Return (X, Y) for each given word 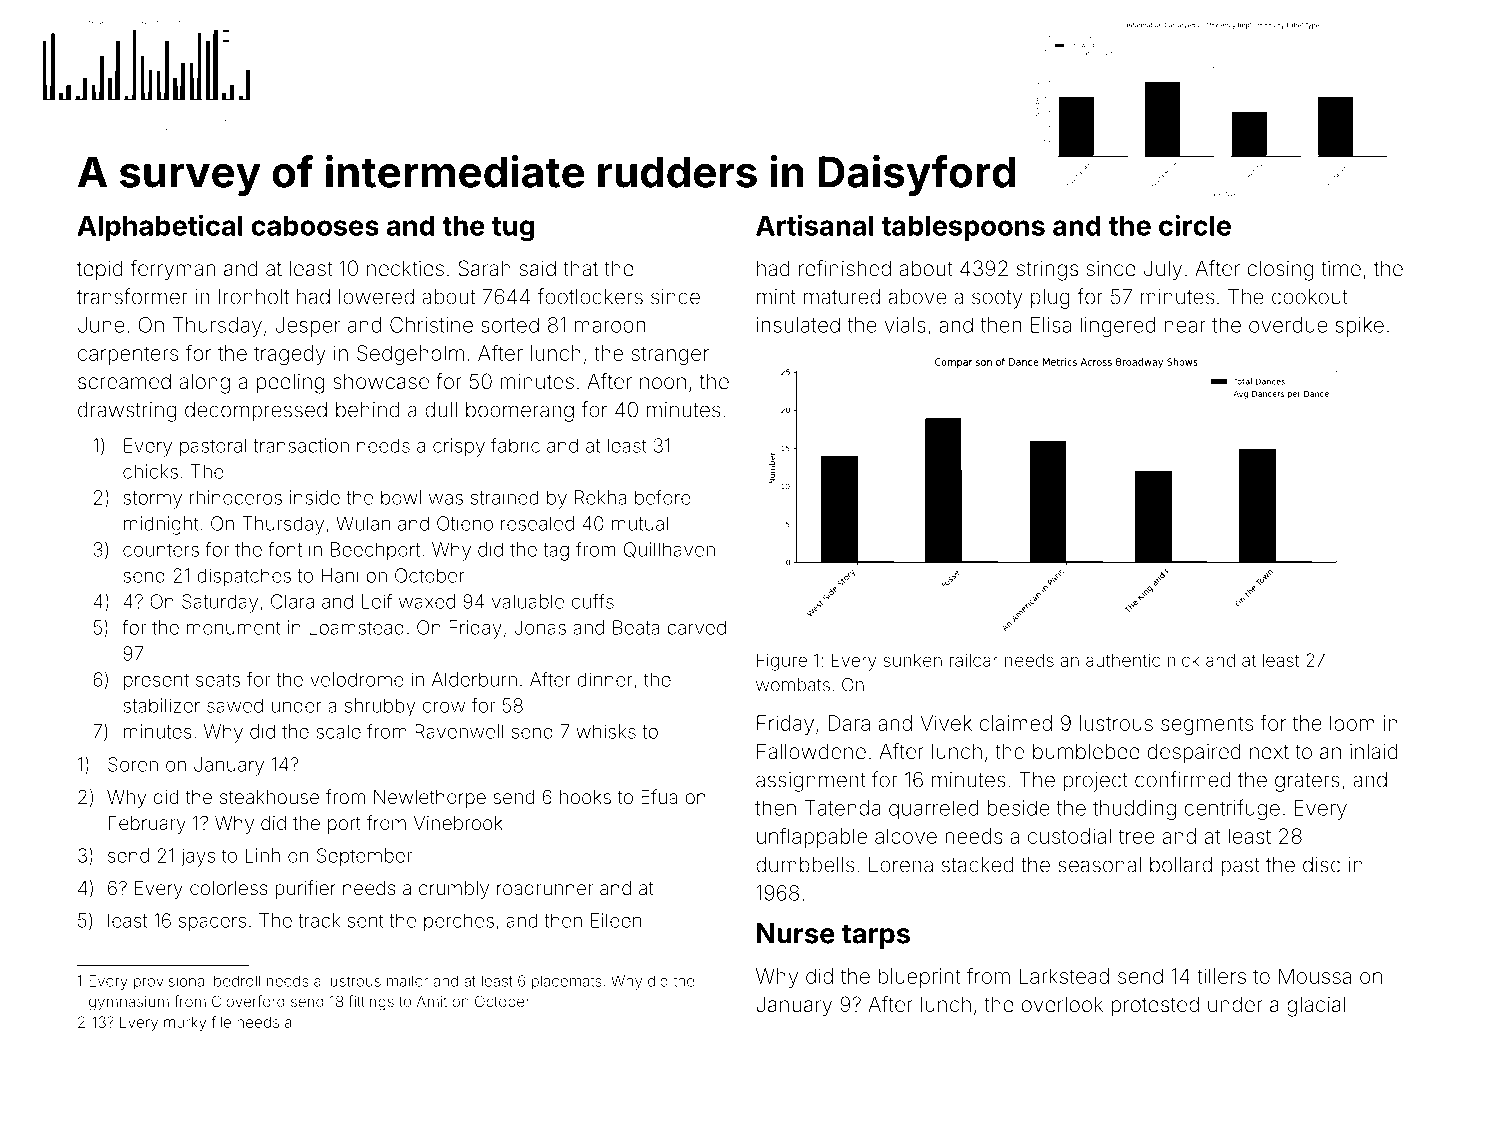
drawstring (127, 412)
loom (1352, 723)
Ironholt (254, 297)
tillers (1221, 976)
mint (776, 297)
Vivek (946, 723)
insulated (798, 325)
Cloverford (248, 1001)
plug (1050, 299)
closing (1281, 270)
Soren (133, 764)
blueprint (919, 978)
